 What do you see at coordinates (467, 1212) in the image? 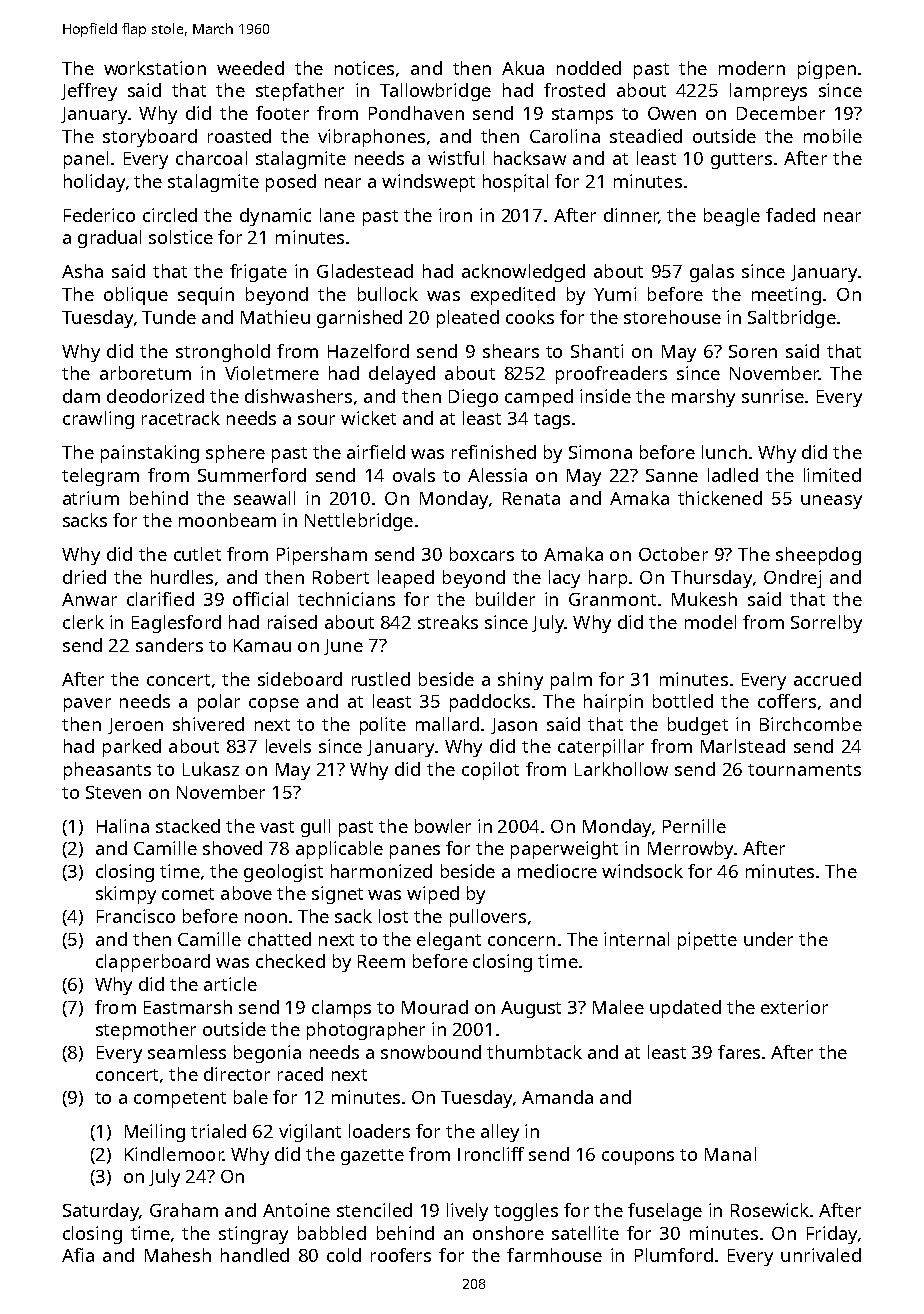
I see `lively` at bounding box center [467, 1212].
